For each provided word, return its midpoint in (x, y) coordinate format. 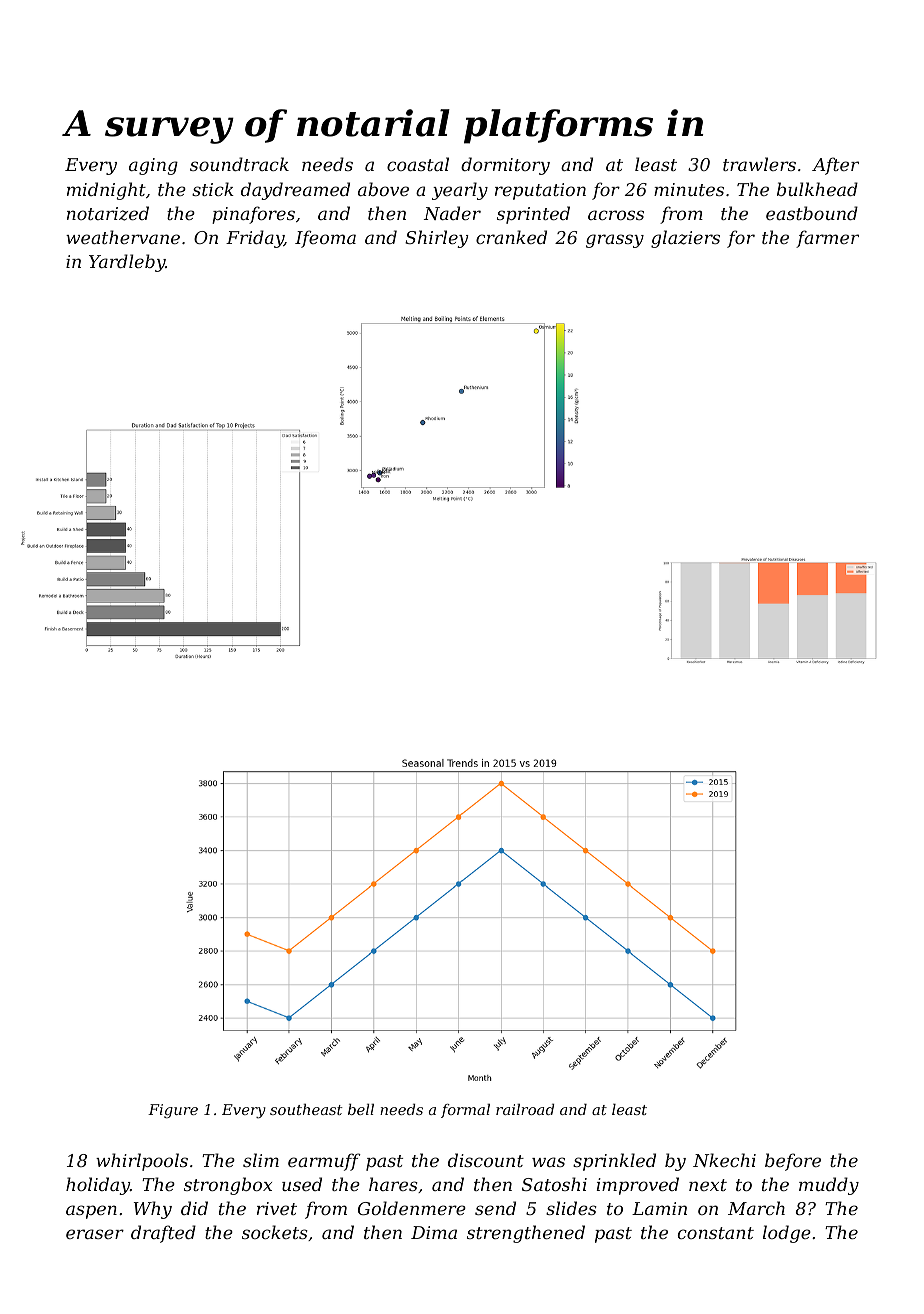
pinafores (253, 215)
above (383, 189)
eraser (95, 1234)
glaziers (685, 239)
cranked (511, 237)
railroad (525, 1109)
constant (716, 1233)
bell (361, 1109)
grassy (615, 241)
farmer (827, 239)
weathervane (123, 237)
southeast (306, 1109)
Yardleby (127, 263)
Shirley (437, 239)
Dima (434, 1232)
